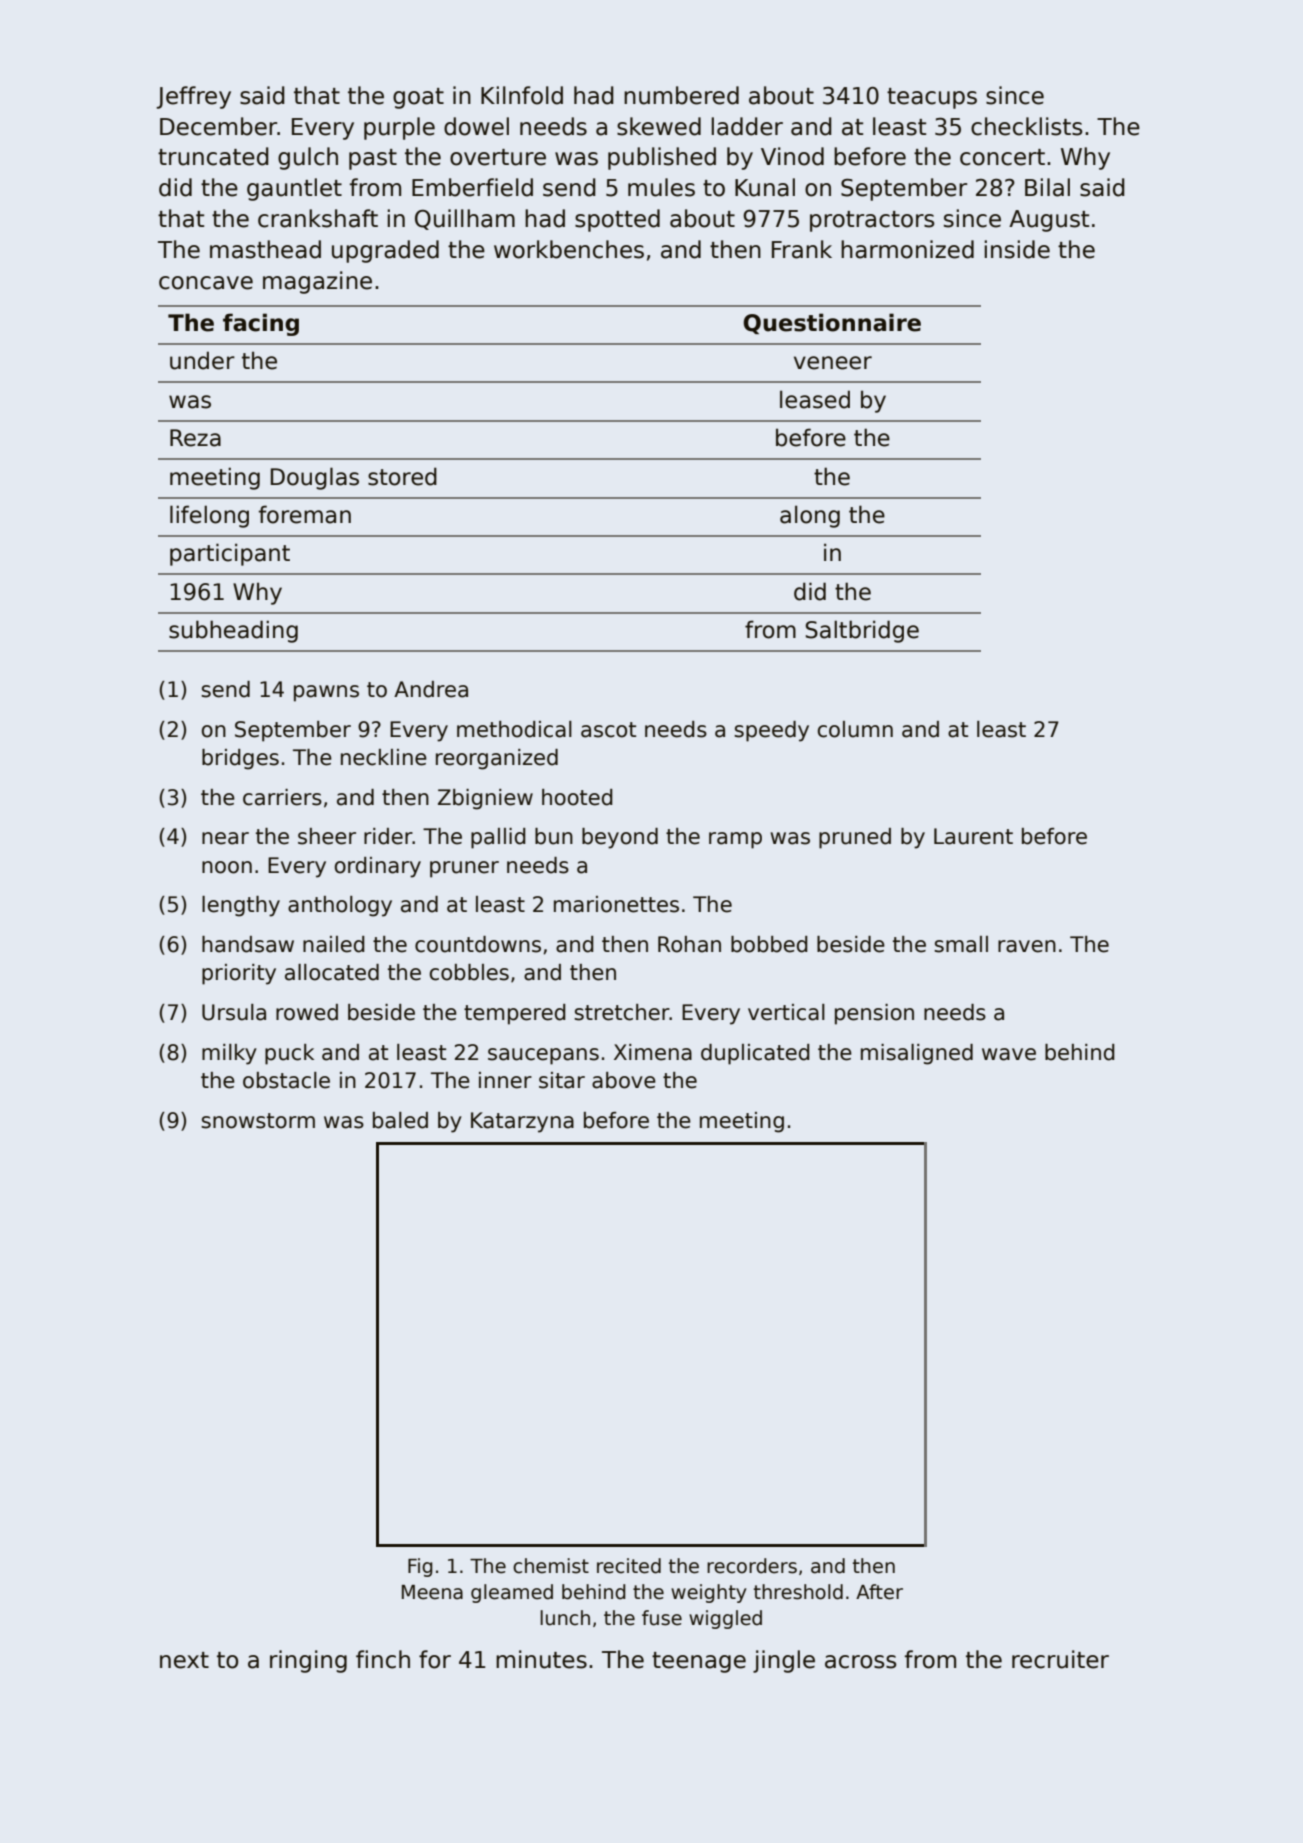 The width and height of the document is (1303, 1843). What do you see at coordinates (522, 1122) in the document?
I see `Katarzyna` at bounding box center [522, 1122].
